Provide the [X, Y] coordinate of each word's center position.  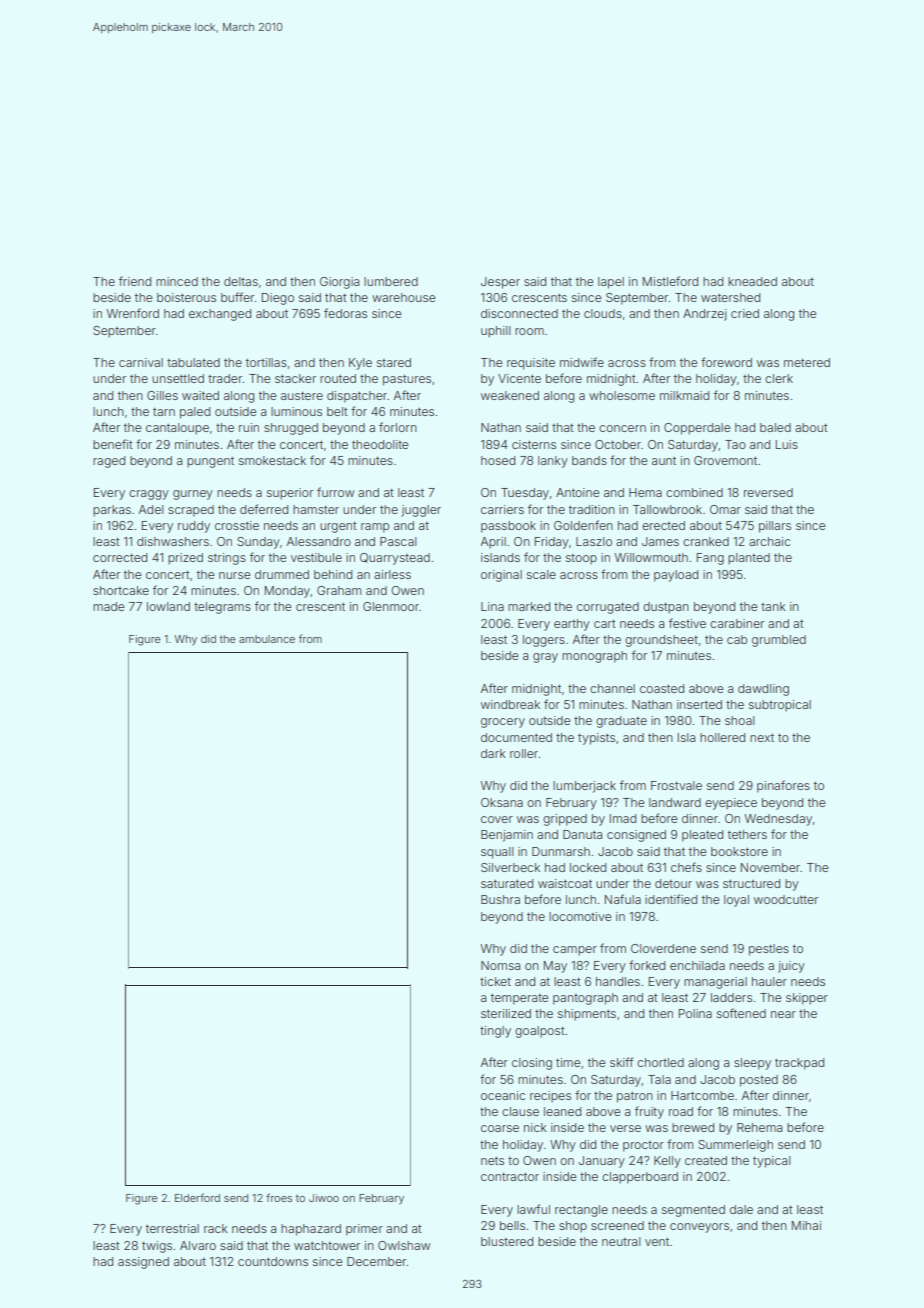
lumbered [391, 281]
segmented [693, 1211]
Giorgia [339, 283]
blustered [507, 1241]
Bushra [500, 899]
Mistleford [670, 281]
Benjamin [507, 836]
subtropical [780, 706]
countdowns [273, 1261]
